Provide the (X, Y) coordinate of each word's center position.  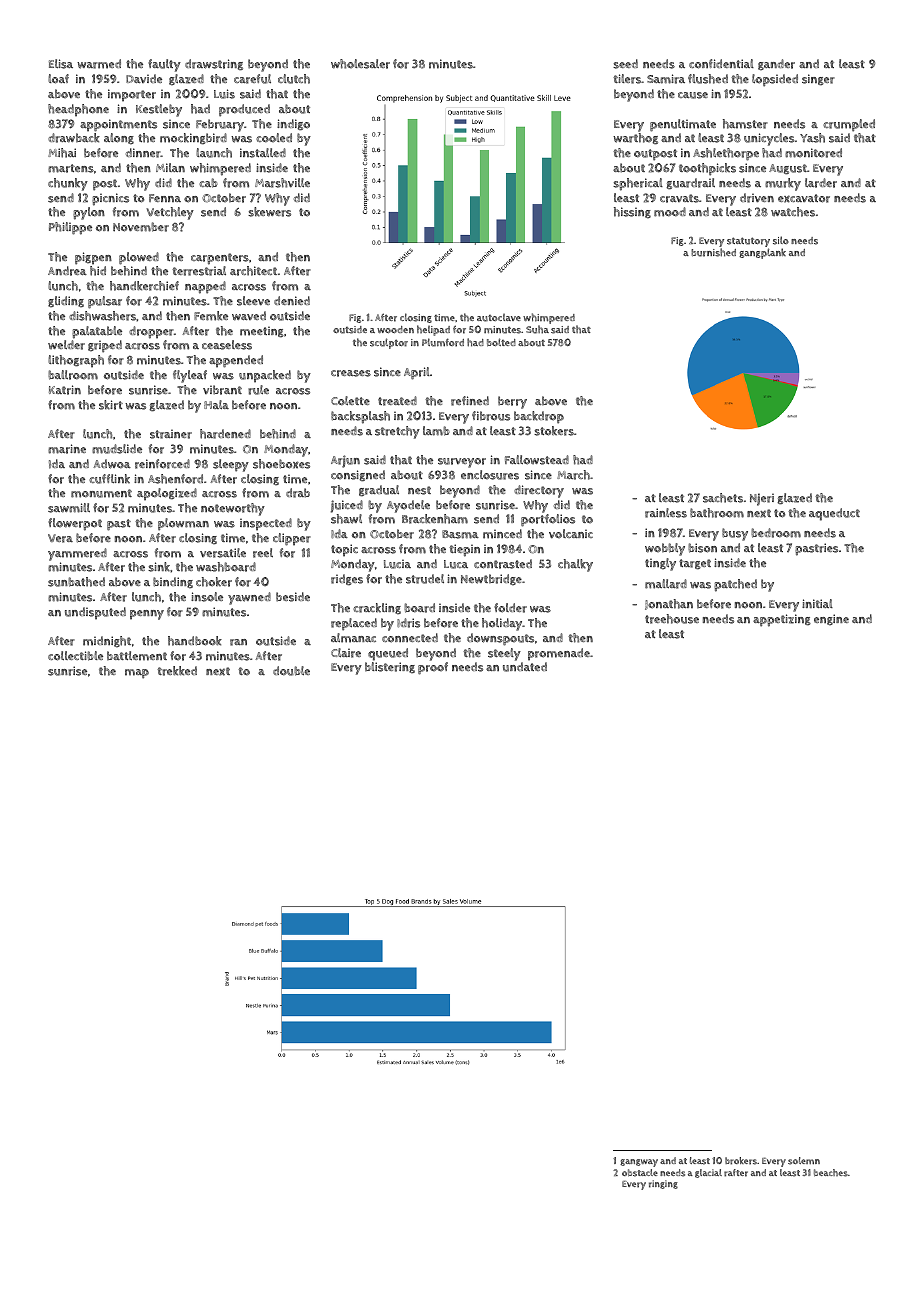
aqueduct (834, 514)
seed (625, 64)
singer (818, 80)
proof (433, 668)
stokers (554, 431)
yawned (249, 598)
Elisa (61, 64)
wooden (395, 329)
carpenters (220, 259)
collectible (75, 656)
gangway (639, 1163)
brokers (741, 1161)
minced (502, 534)
